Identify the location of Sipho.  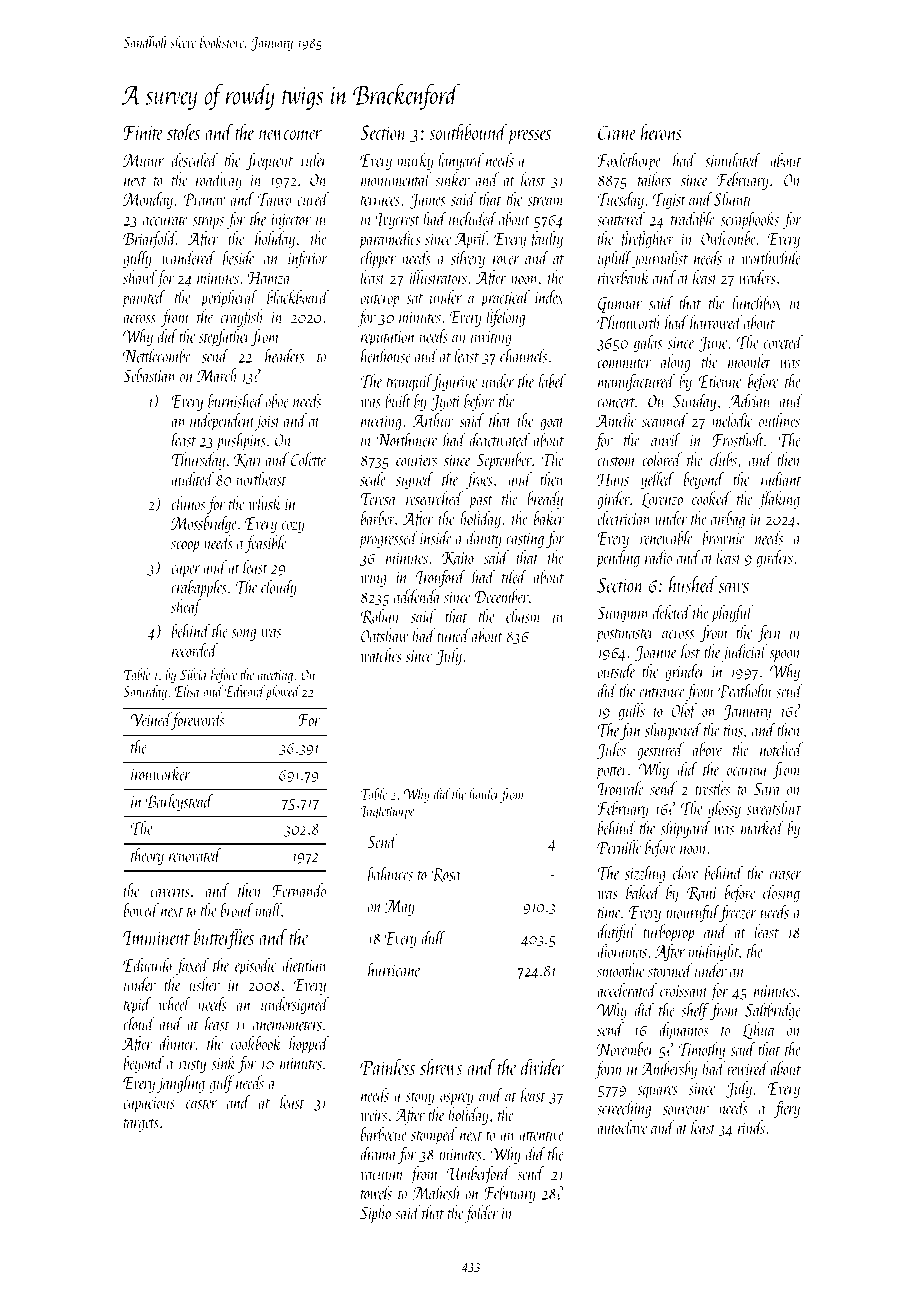
(375, 1214).
